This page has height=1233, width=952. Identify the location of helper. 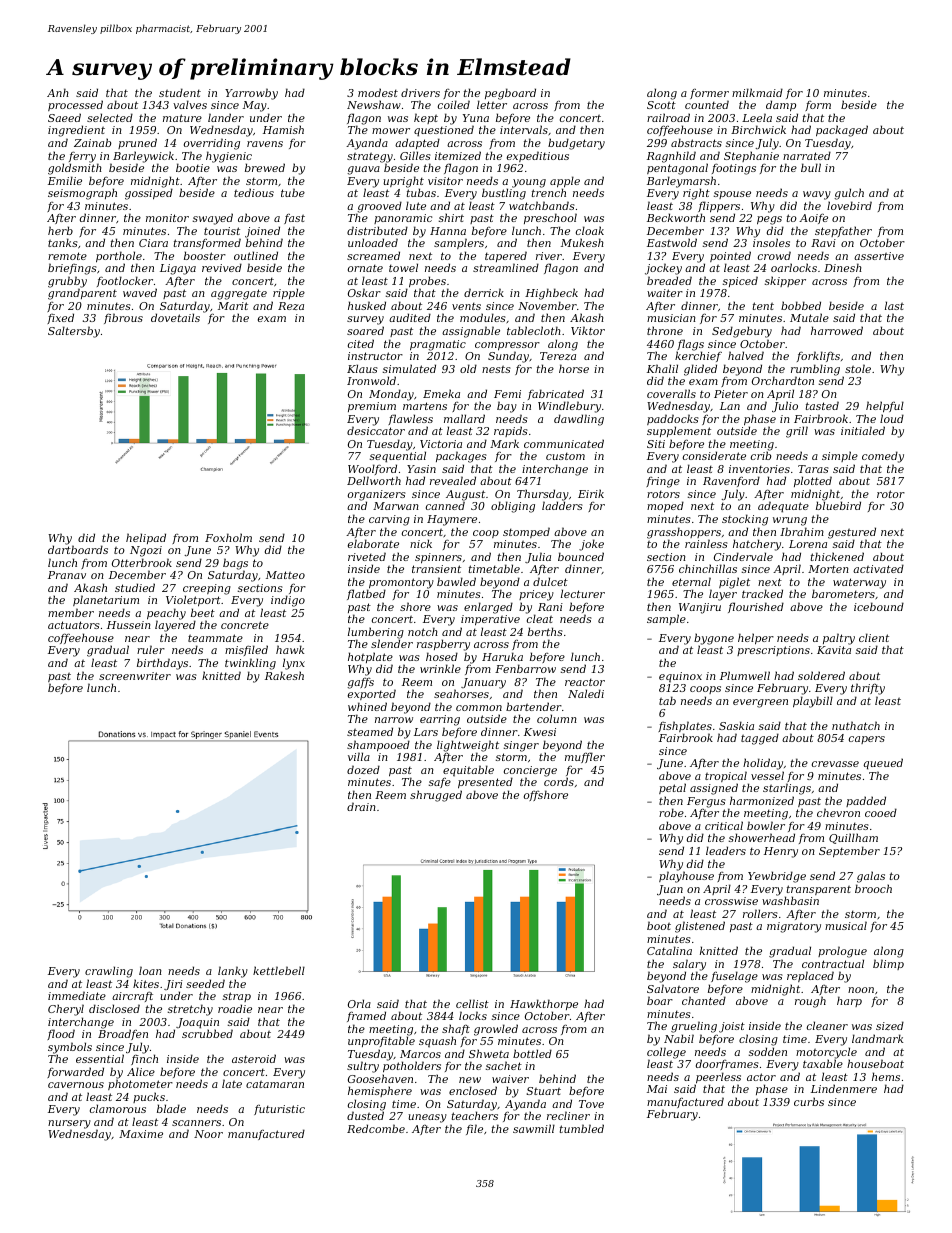
(756, 639).
